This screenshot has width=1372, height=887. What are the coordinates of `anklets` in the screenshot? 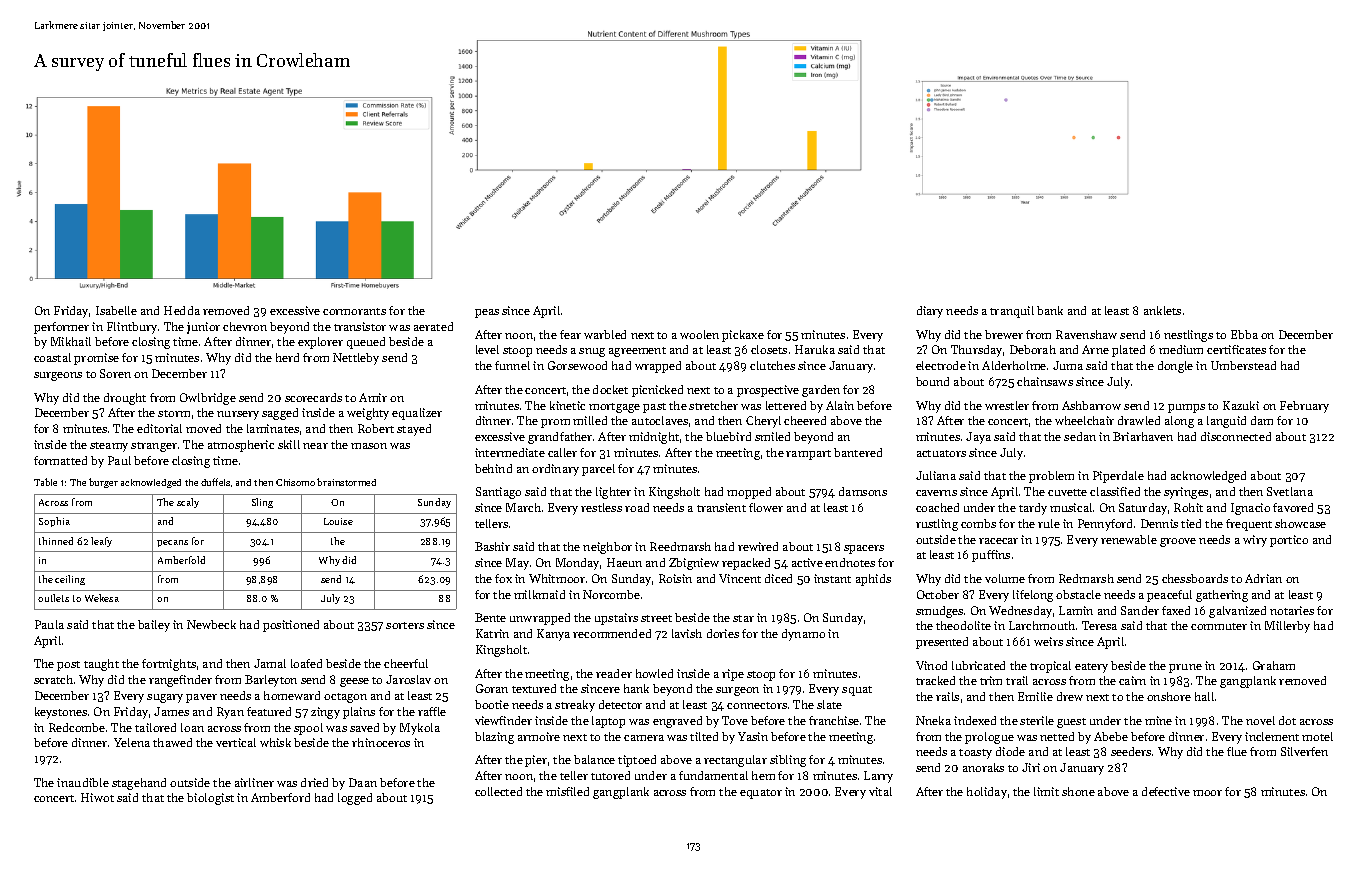 It's located at (1162, 310).
